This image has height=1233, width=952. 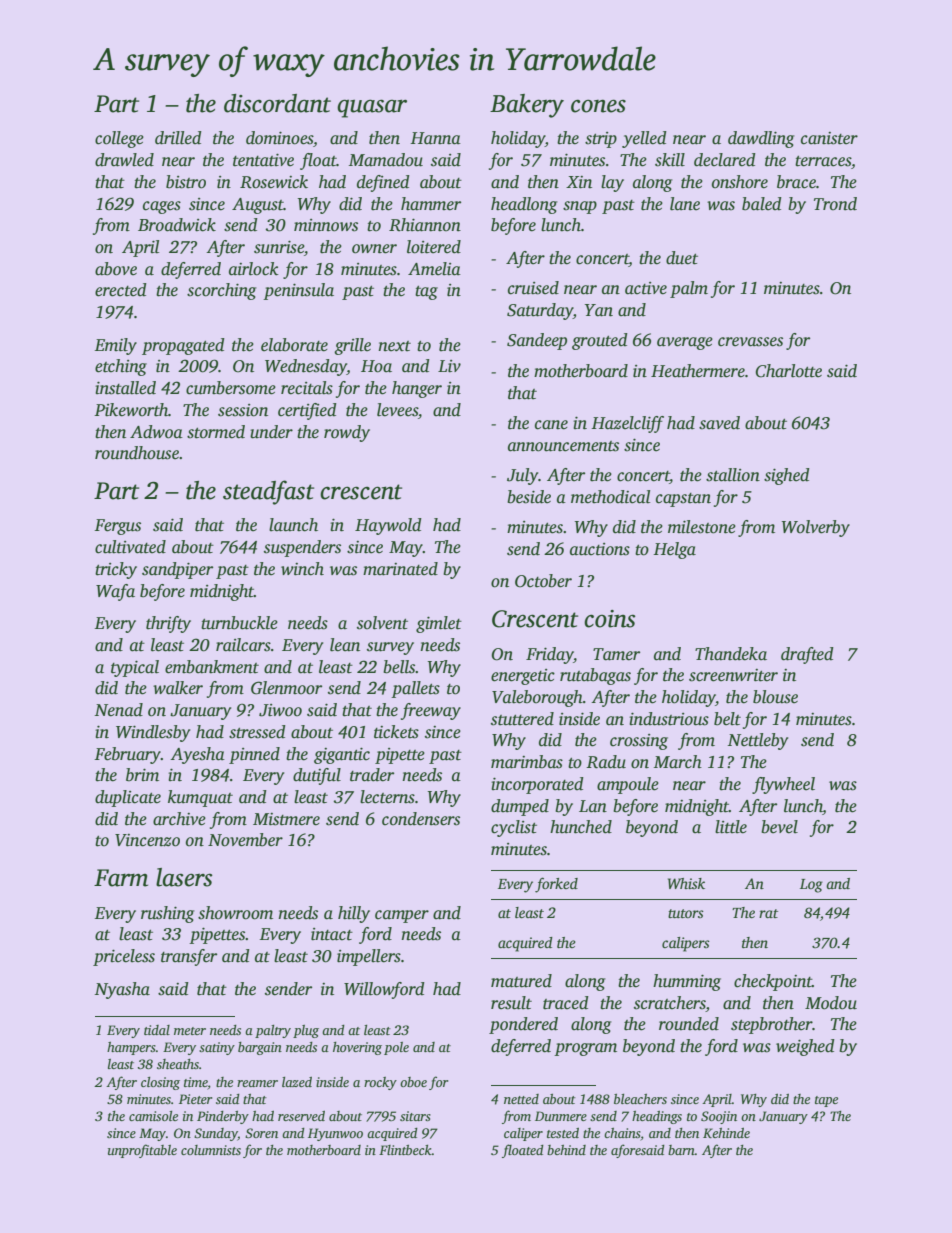 What do you see at coordinates (598, 106) in the image?
I see `cones` at bounding box center [598, 106].
